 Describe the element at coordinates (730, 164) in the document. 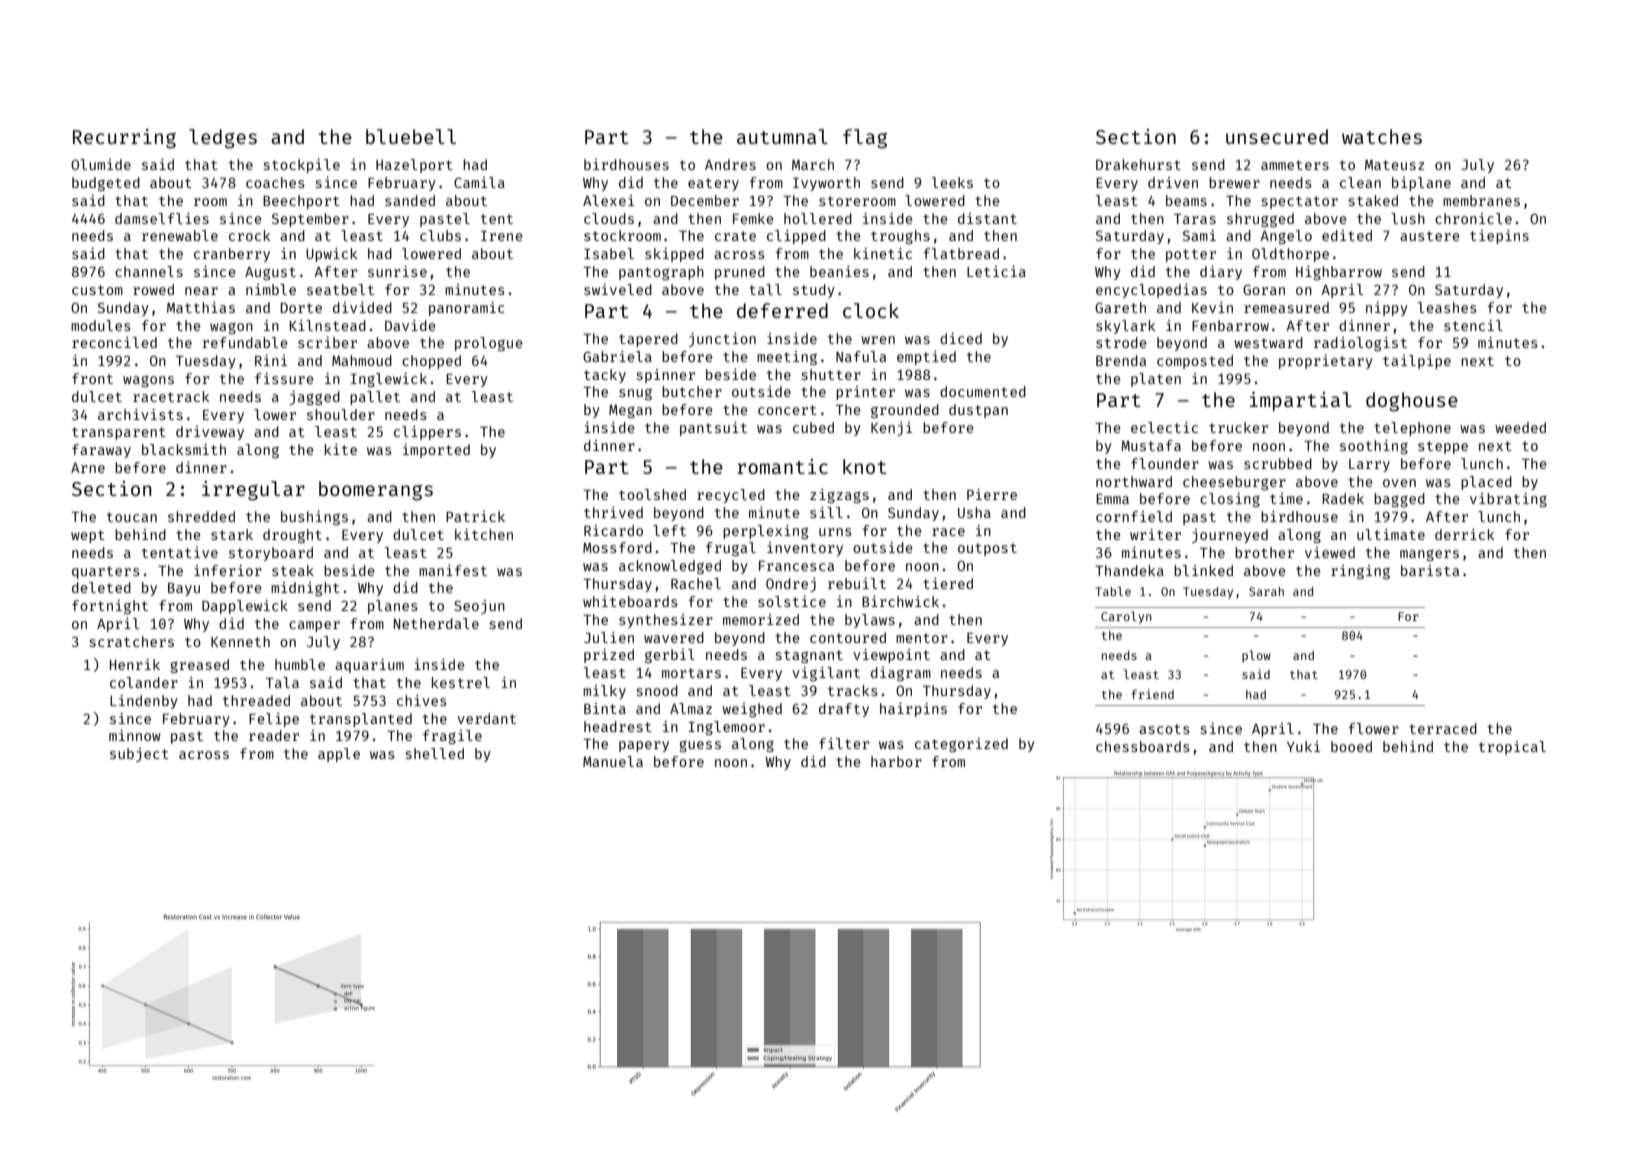

I see `Andres` at that location.
